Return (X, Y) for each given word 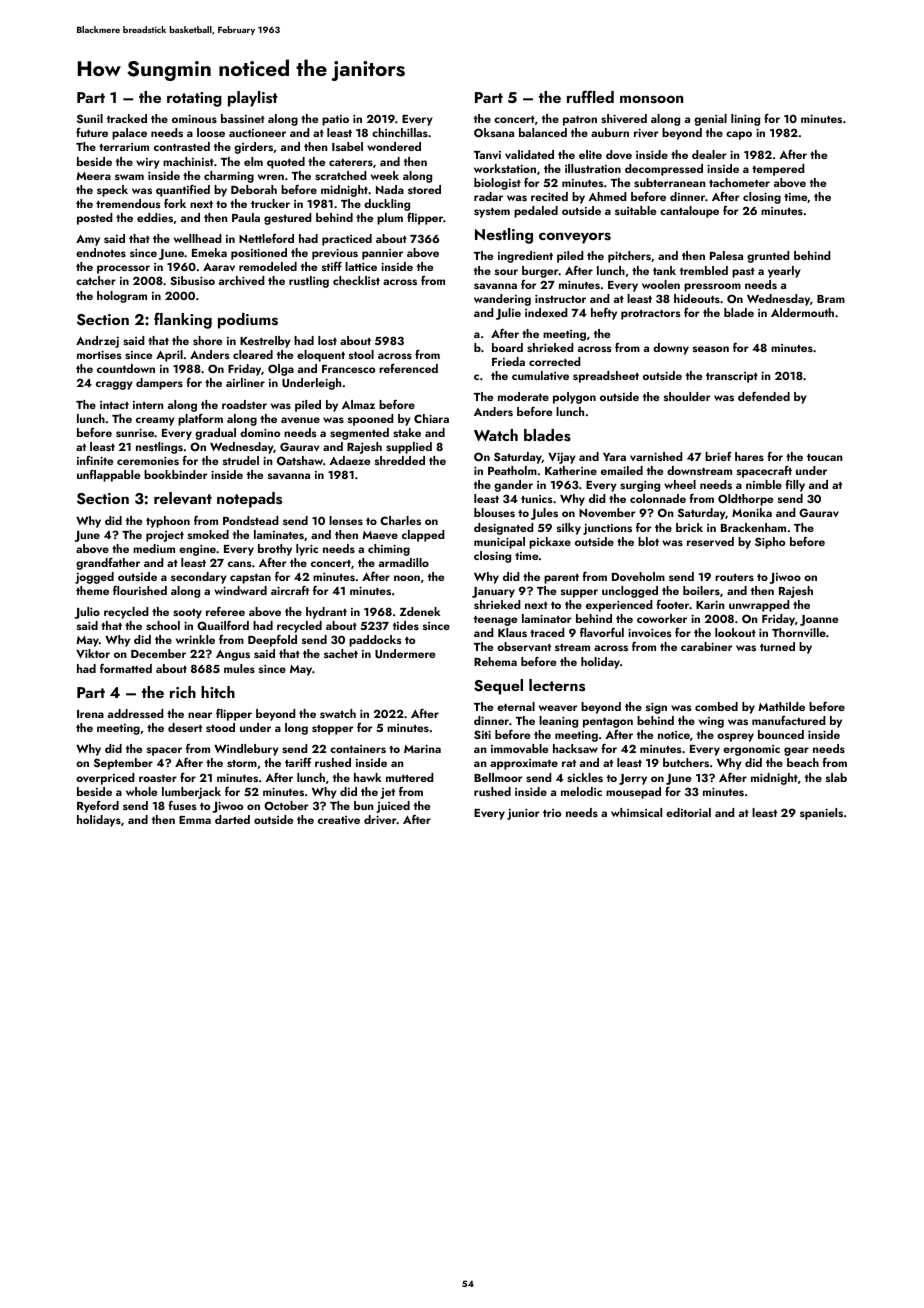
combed (716, 706)
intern (148, 405)
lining (745, 120)
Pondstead (251, 520)
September (123, 764)
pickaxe (550, 543)
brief (718, 456)
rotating (194, 99)
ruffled (590, 96)
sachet (341, 653)
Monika (752, 512)
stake (407, 432)
